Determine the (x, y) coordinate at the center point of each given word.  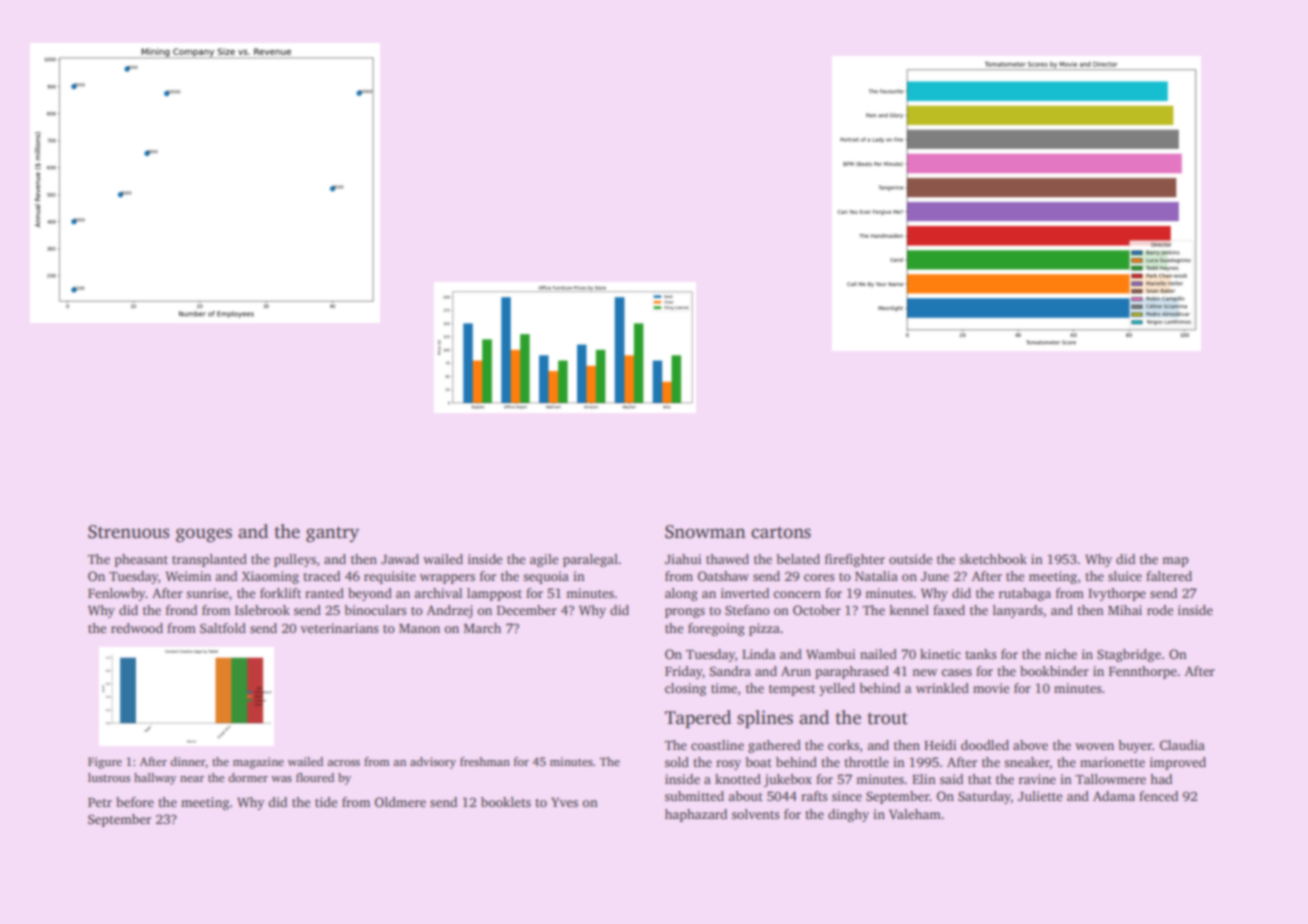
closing (685, 689)
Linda (759, 654)
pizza (764, 629)
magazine (258, 763)
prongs (685, 613)
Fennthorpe (1143, 672)
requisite (390, 577)
